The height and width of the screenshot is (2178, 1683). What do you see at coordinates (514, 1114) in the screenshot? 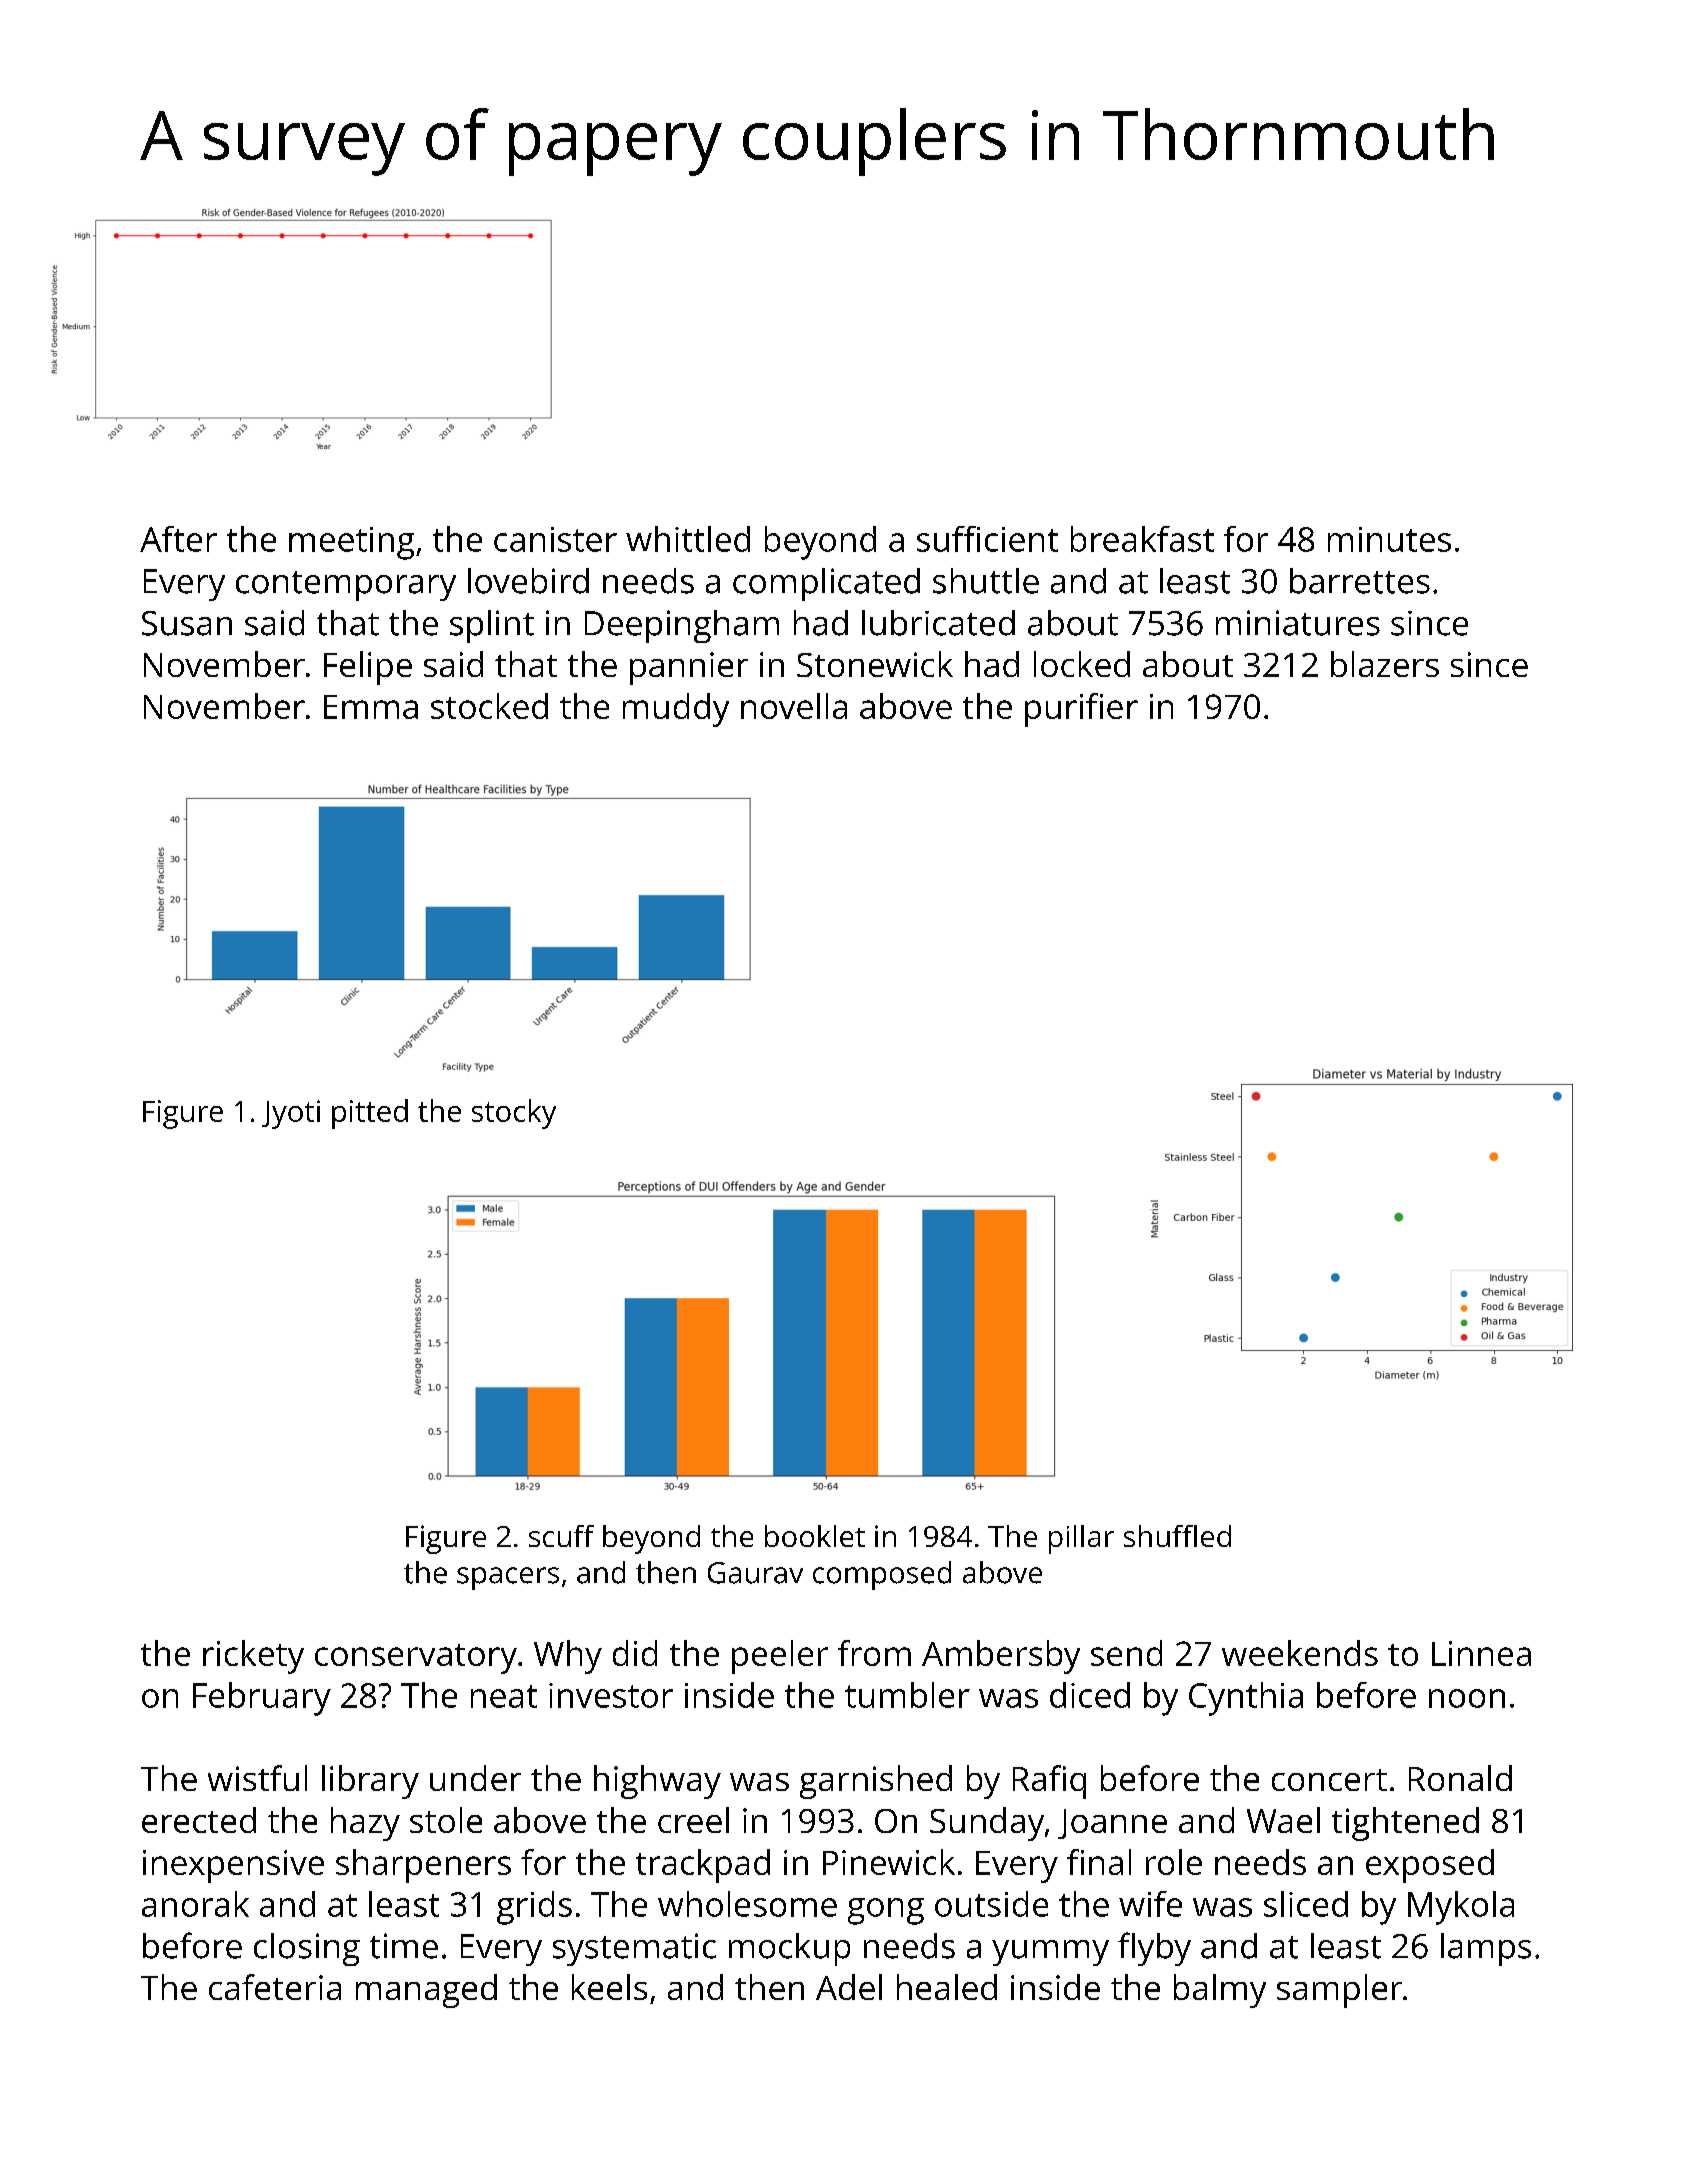
I see `stocky` at bounding box center [514, 1114].
